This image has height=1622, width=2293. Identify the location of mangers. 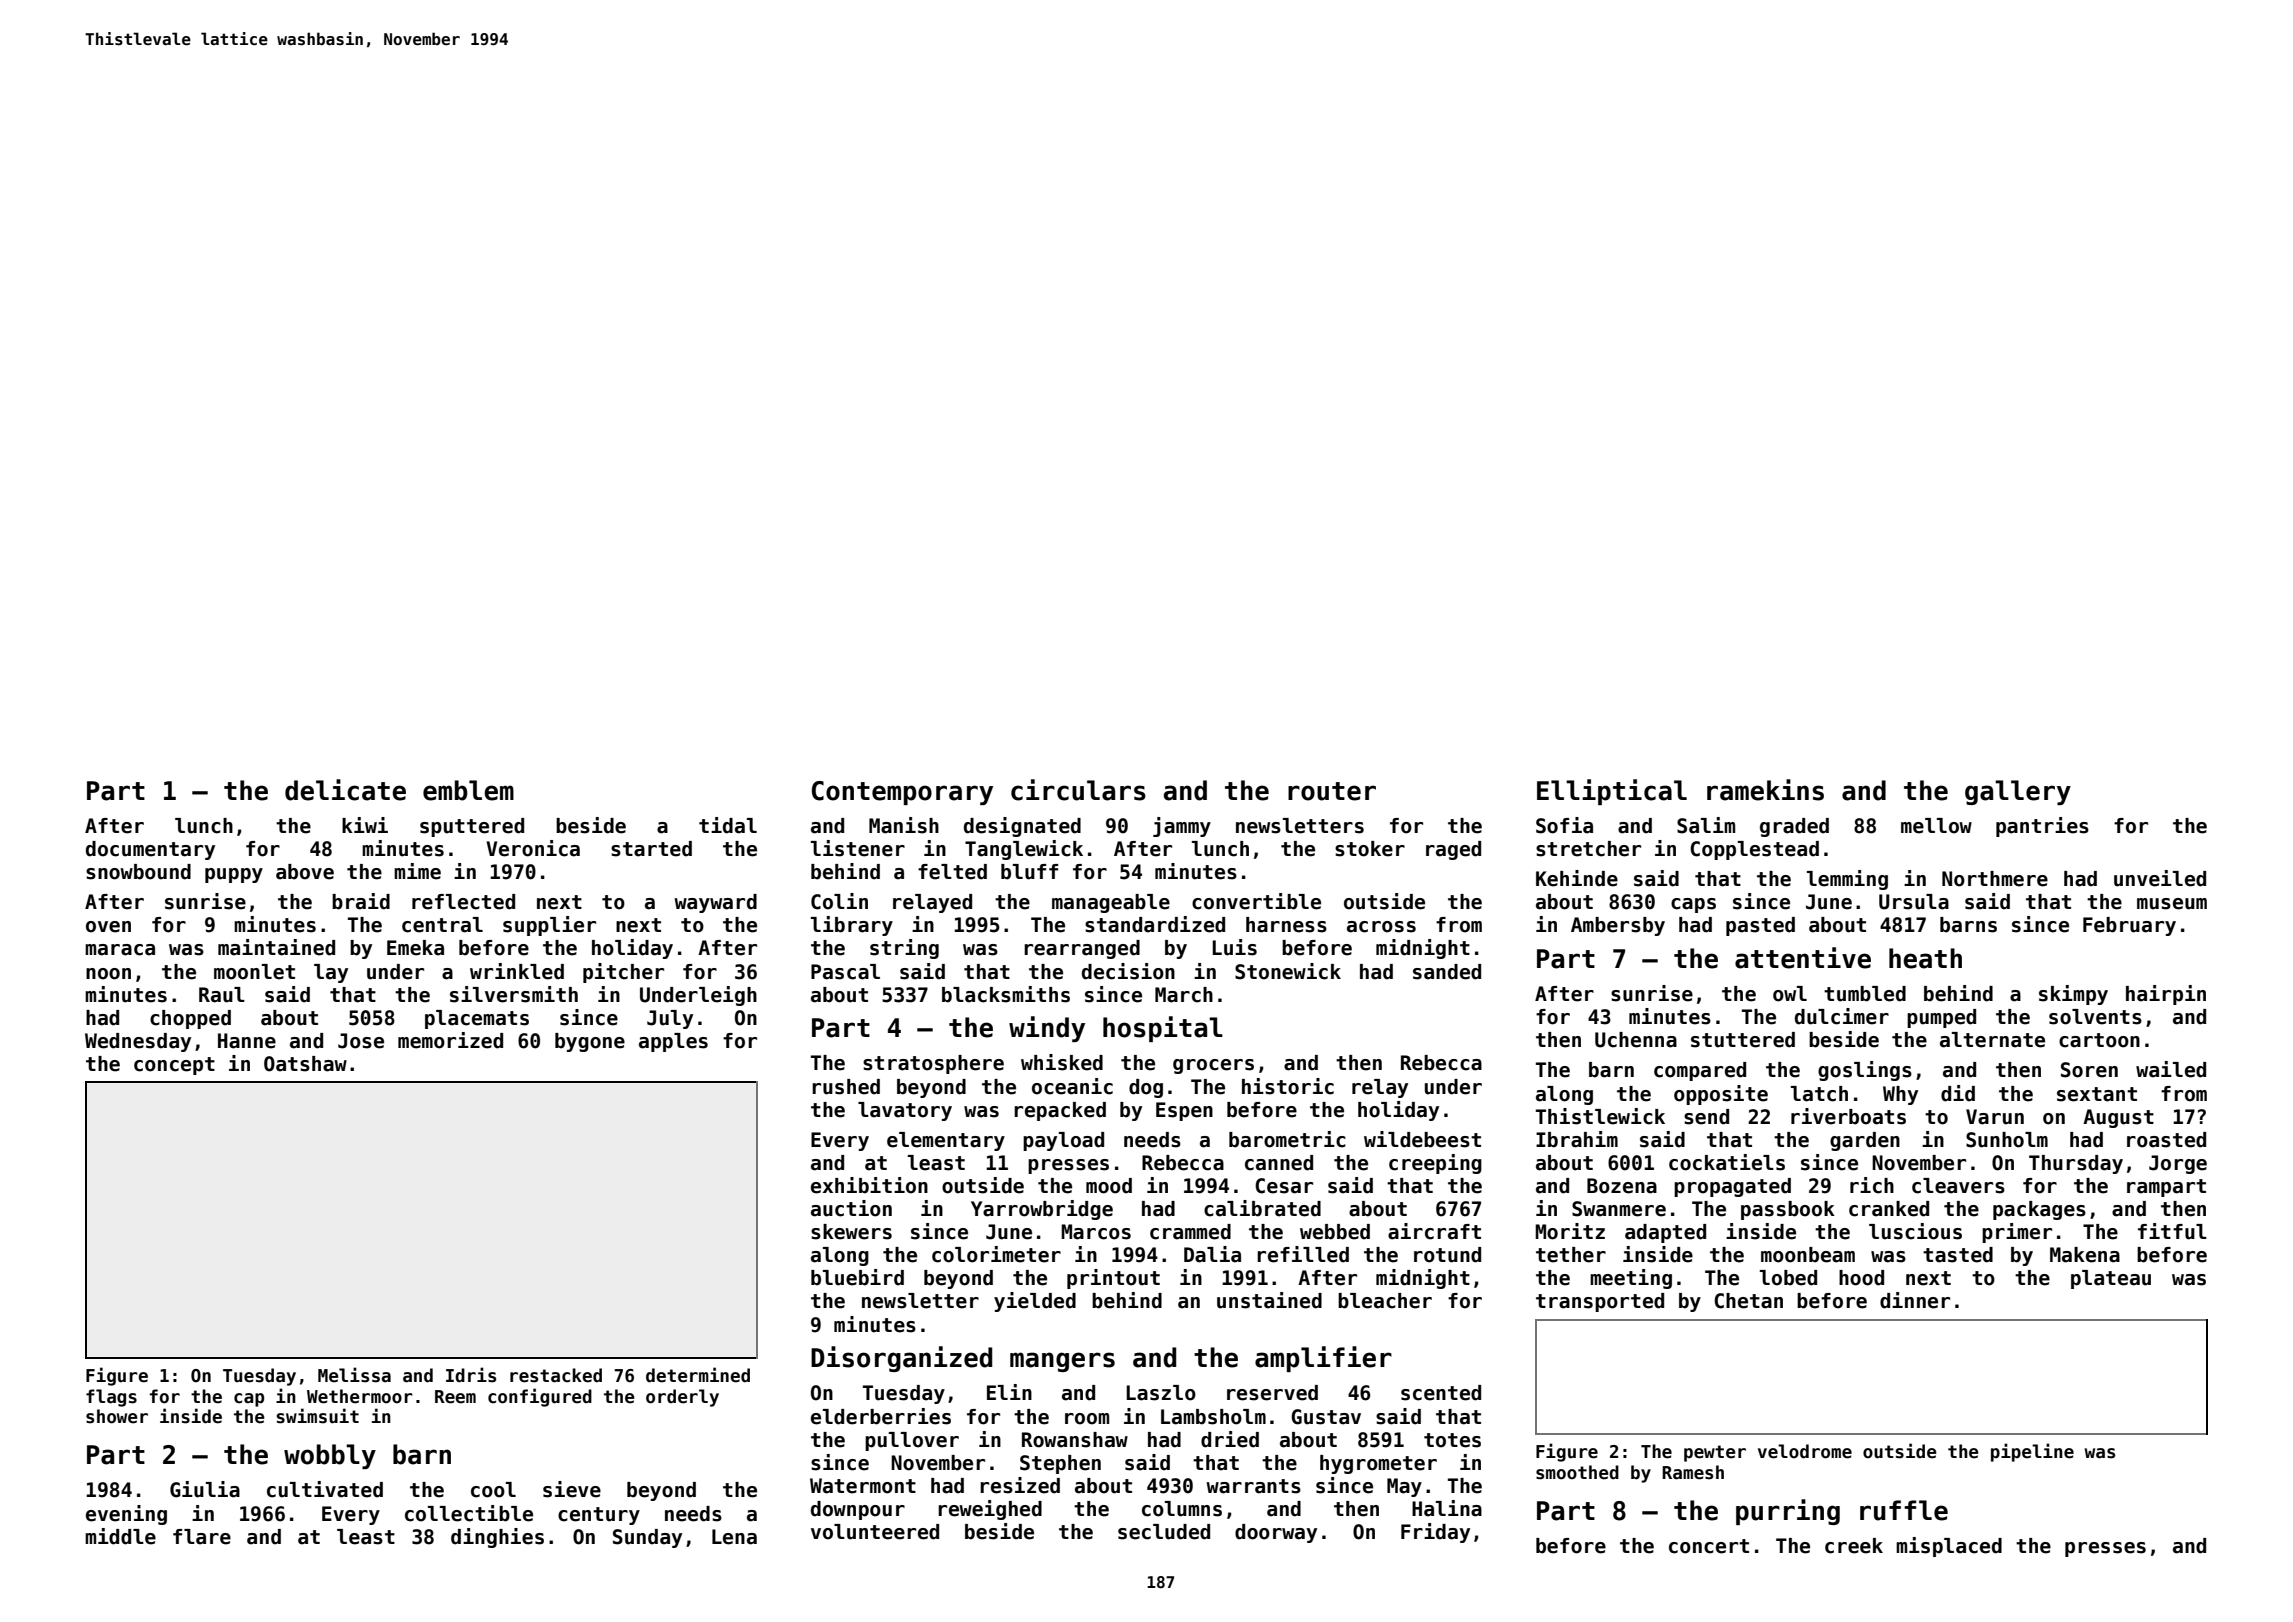
(1062, 1362).
